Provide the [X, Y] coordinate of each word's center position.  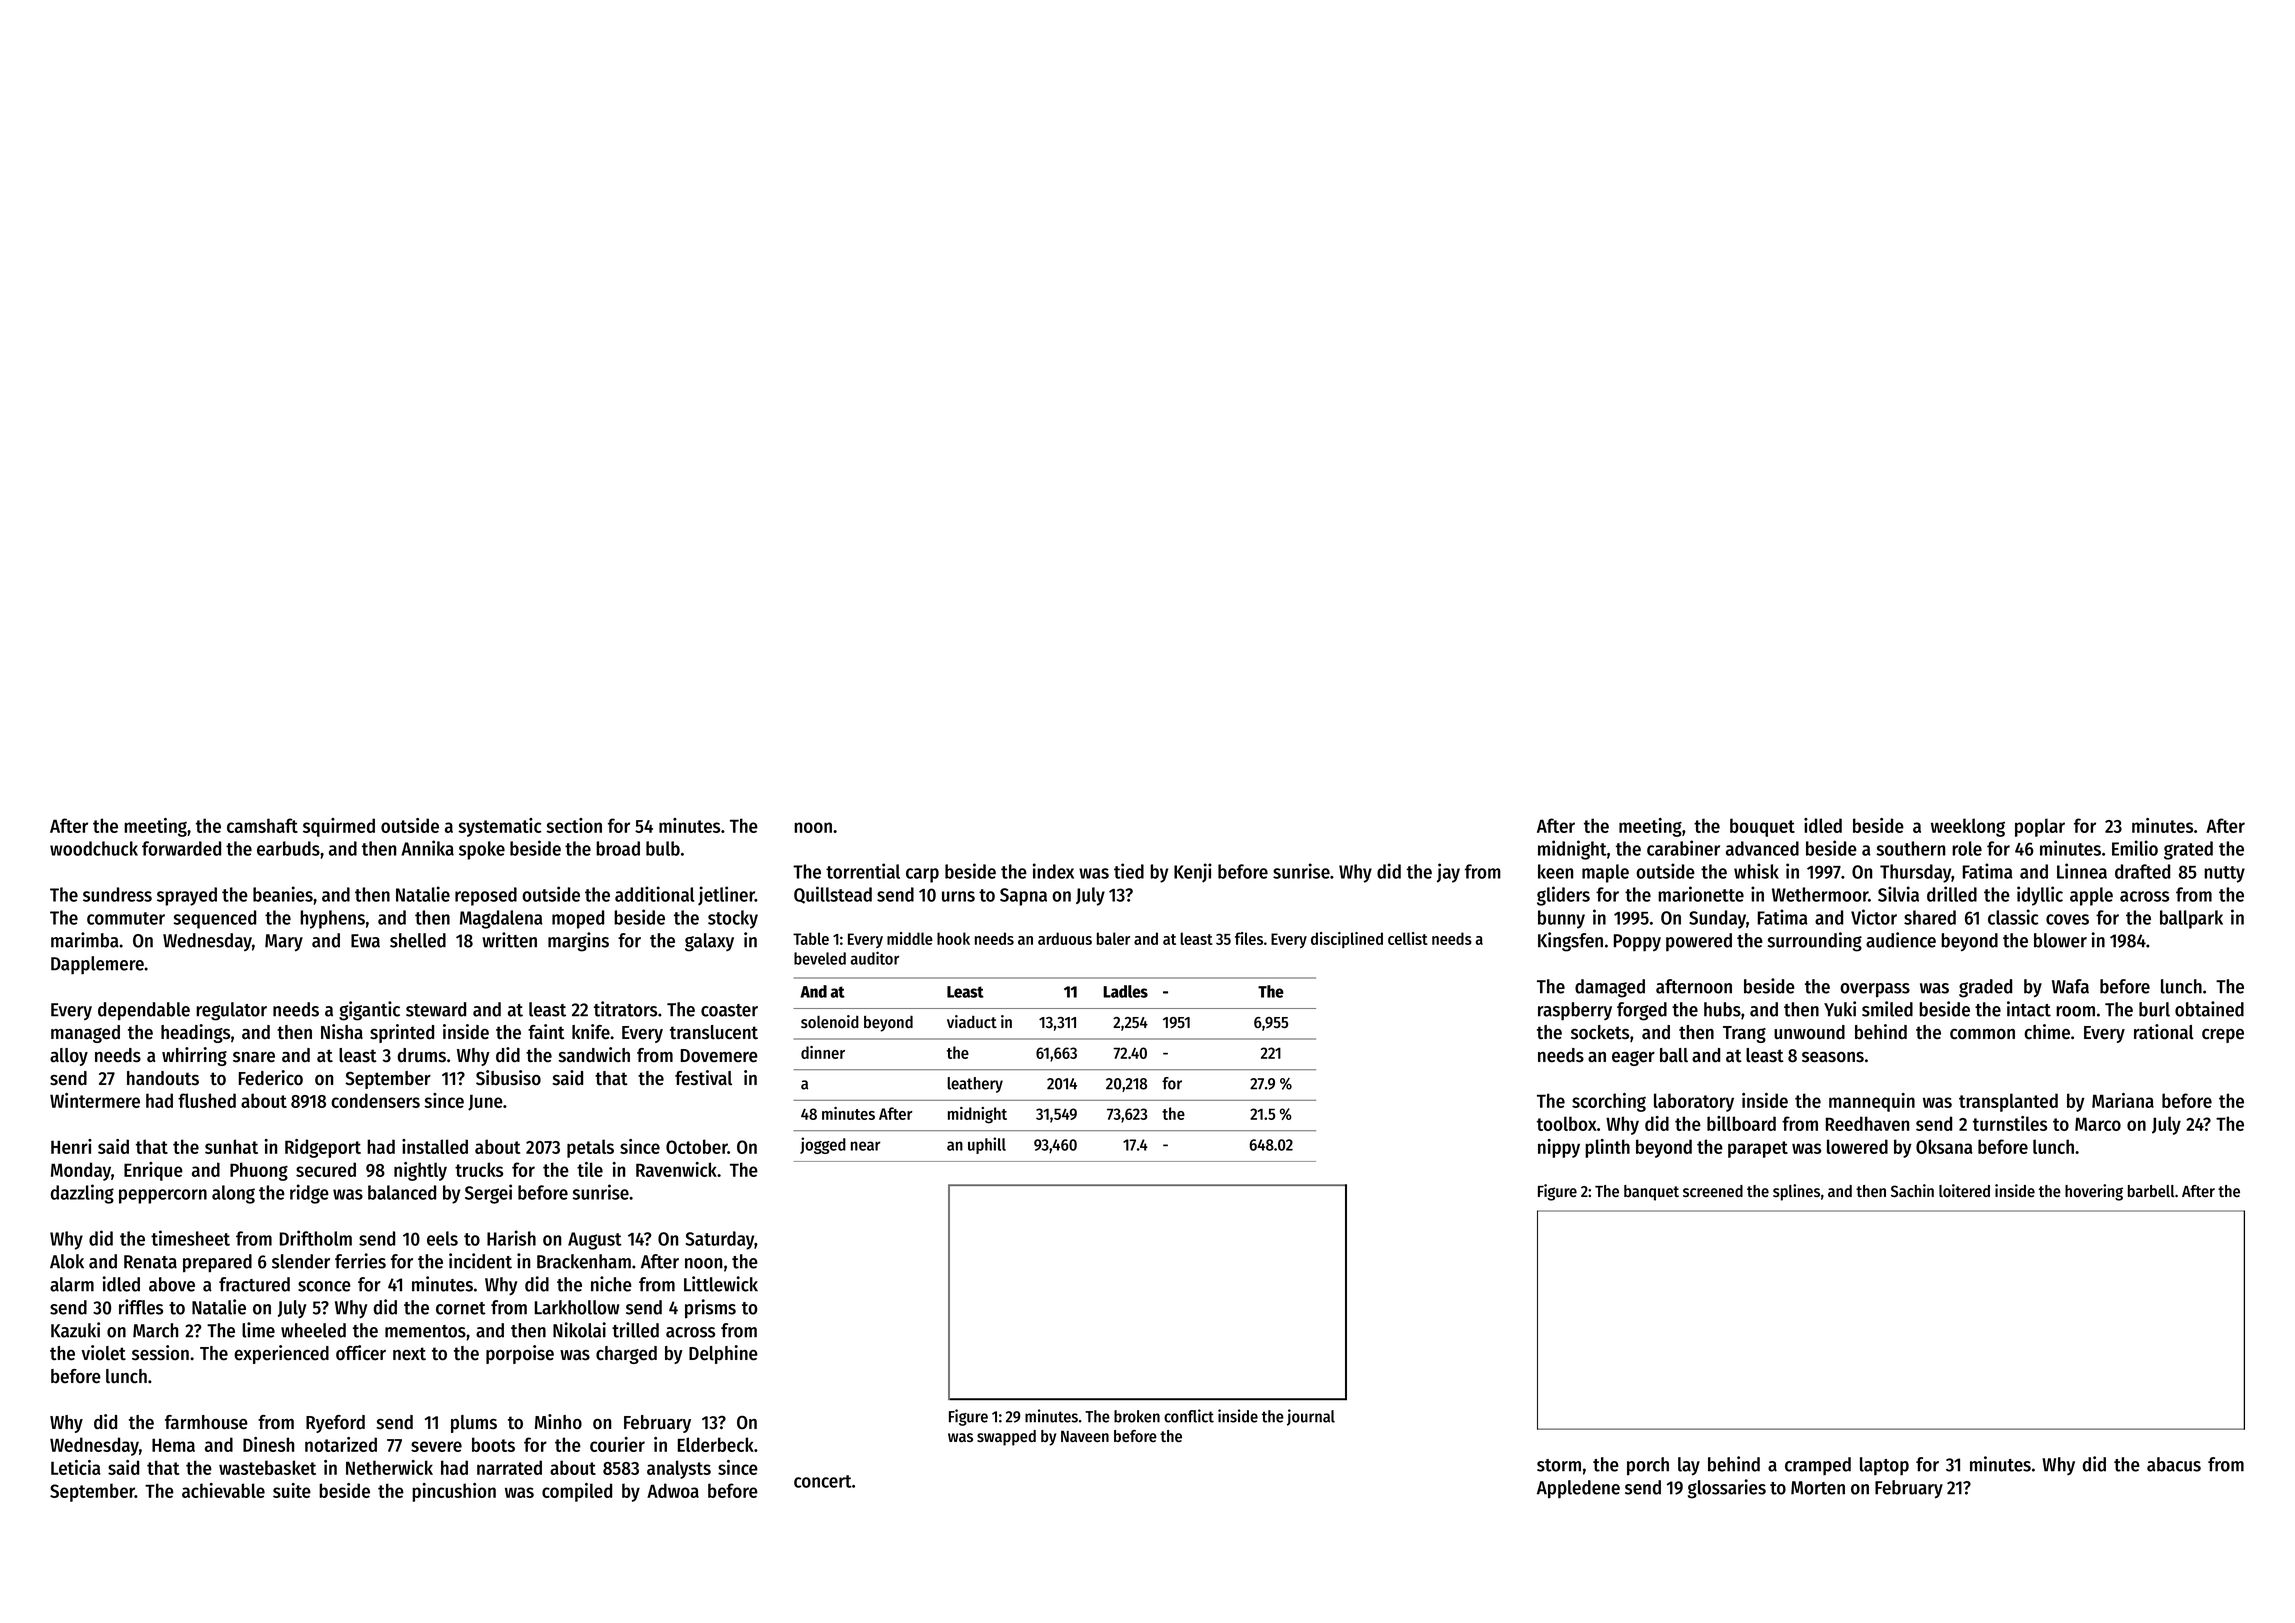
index [1053, 871]
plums [474, 1424]
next [409, 1354]
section [574, 825]
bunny [1561, 919]
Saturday [720, 1240]
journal [1311, 1417]
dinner [823, 1052]
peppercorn [163, 1196]
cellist [1408, 938]
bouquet [1762, 827]
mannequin [1872, 1102]
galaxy [709, 942]
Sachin [1912, 1190]
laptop [1884, 1466]
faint [546, 1032]
